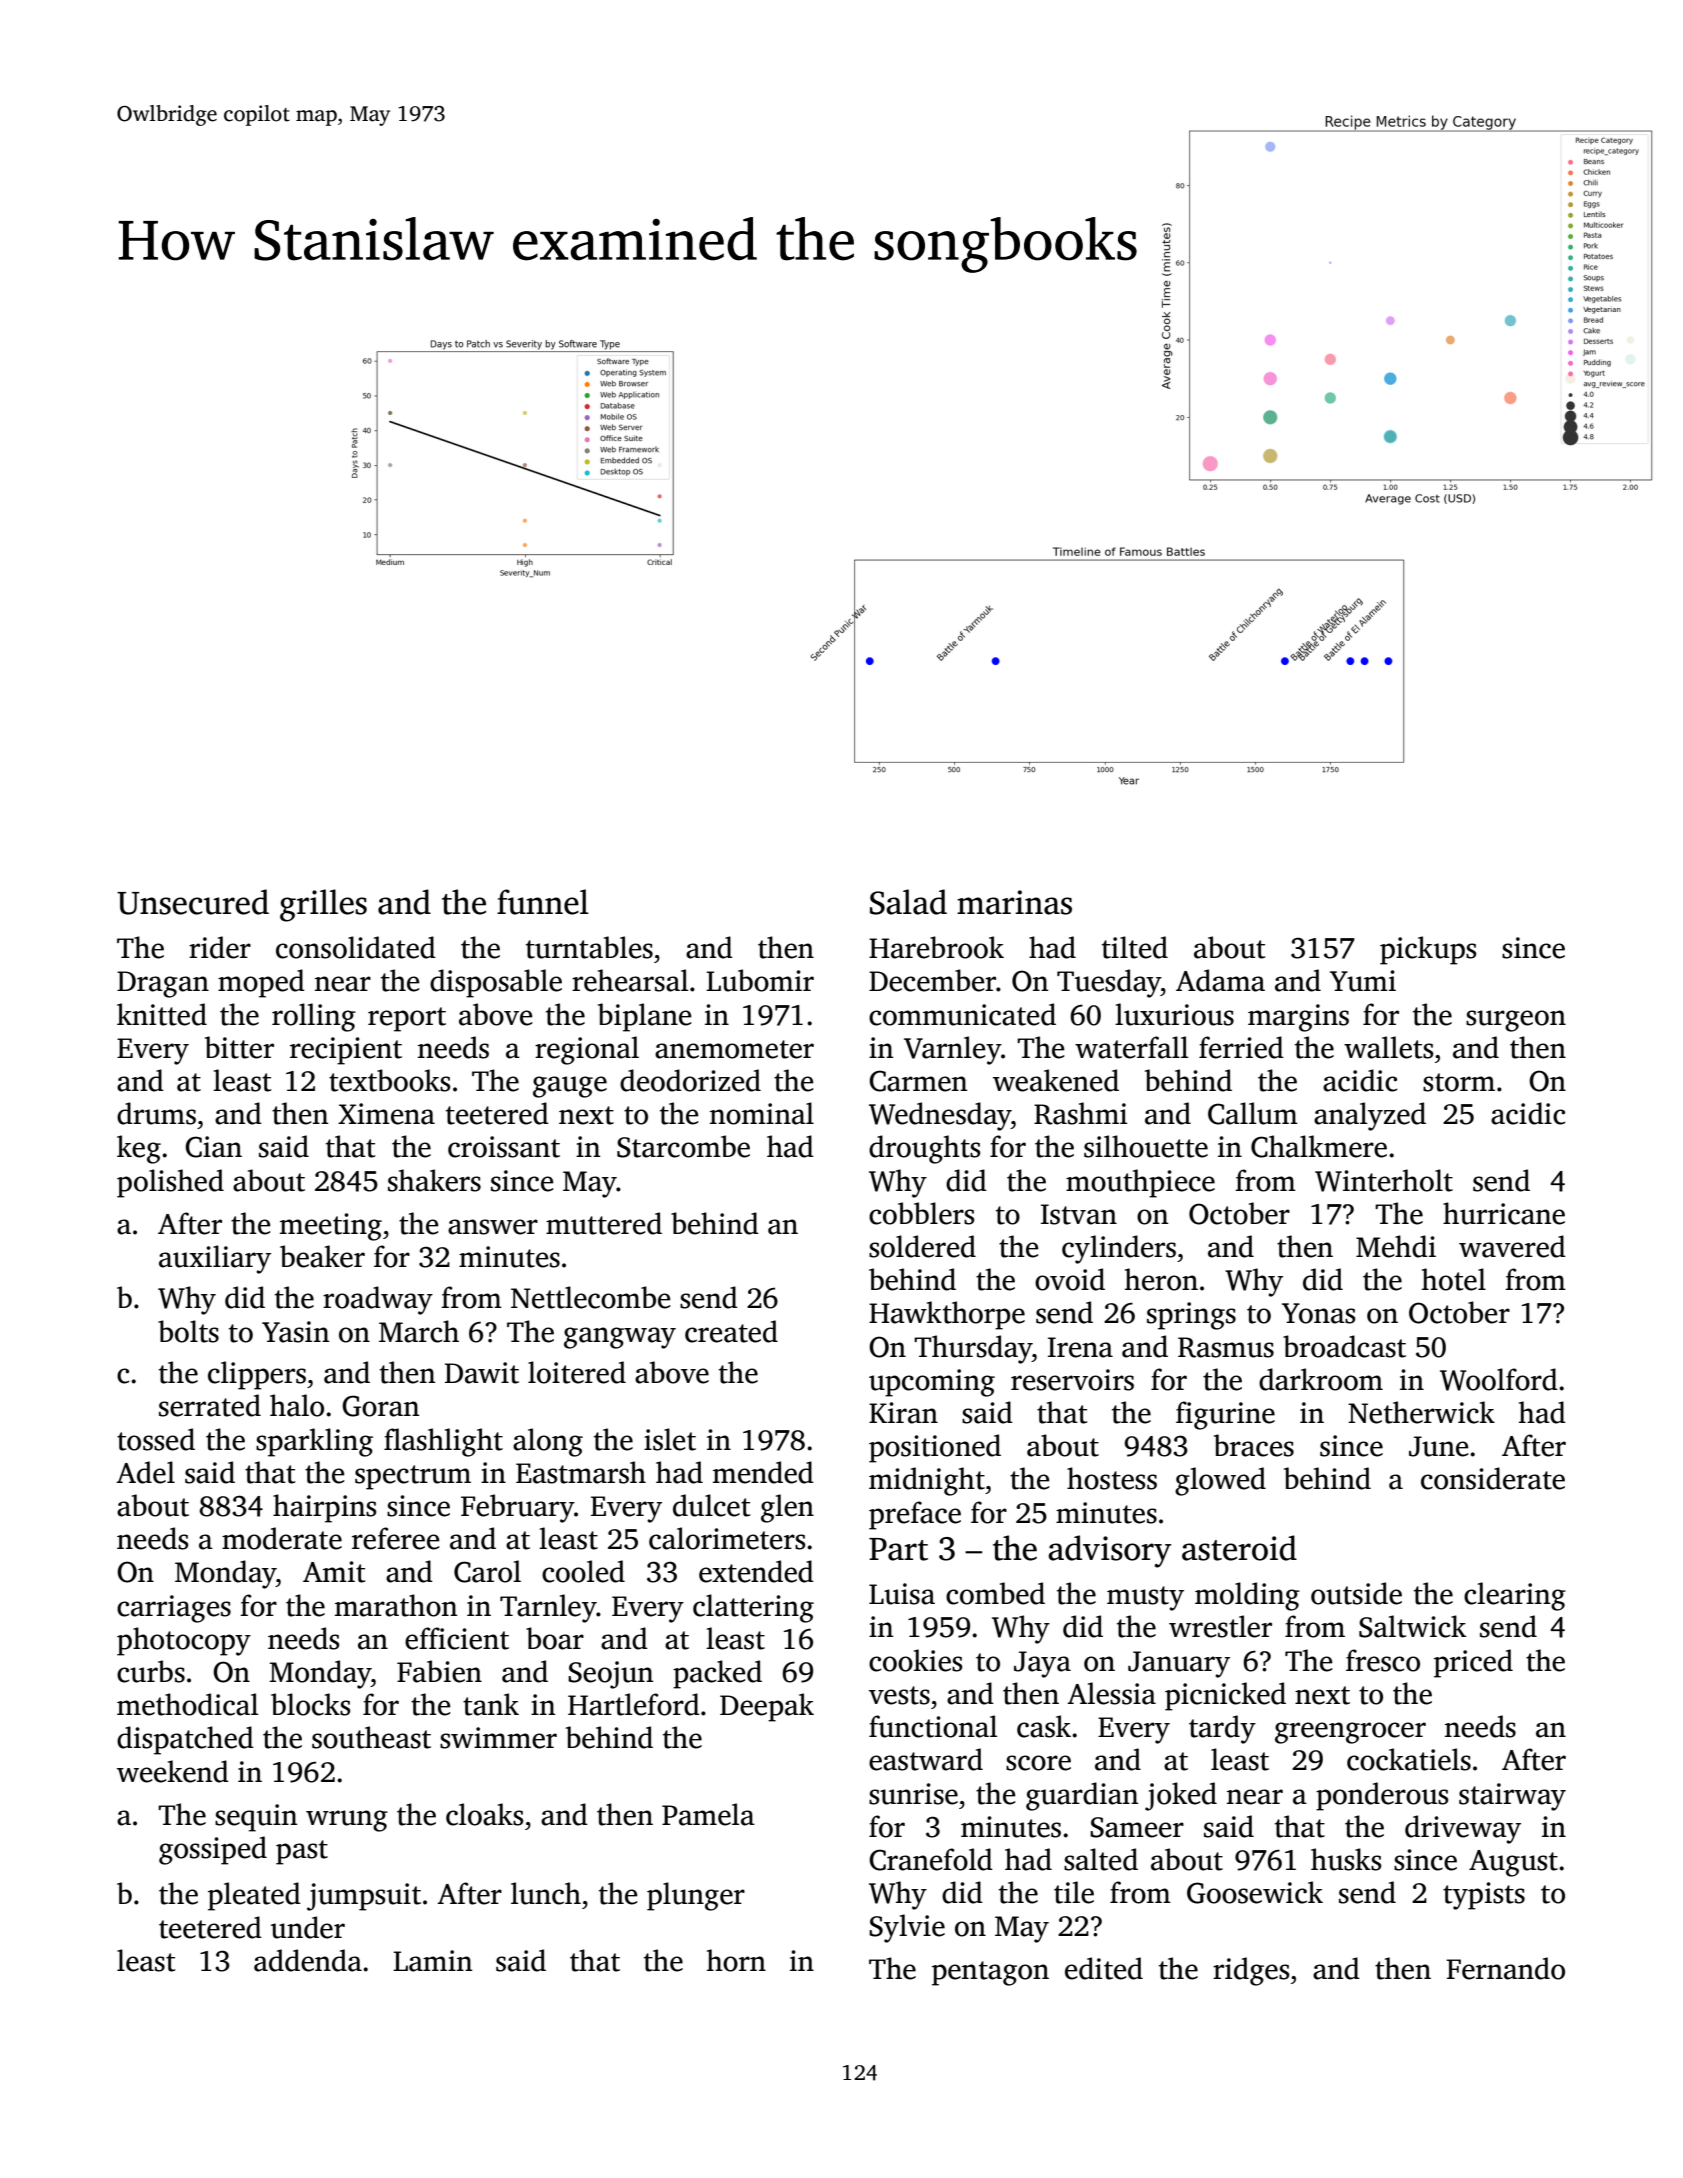  I want to click on along, so click(548, 1442).
